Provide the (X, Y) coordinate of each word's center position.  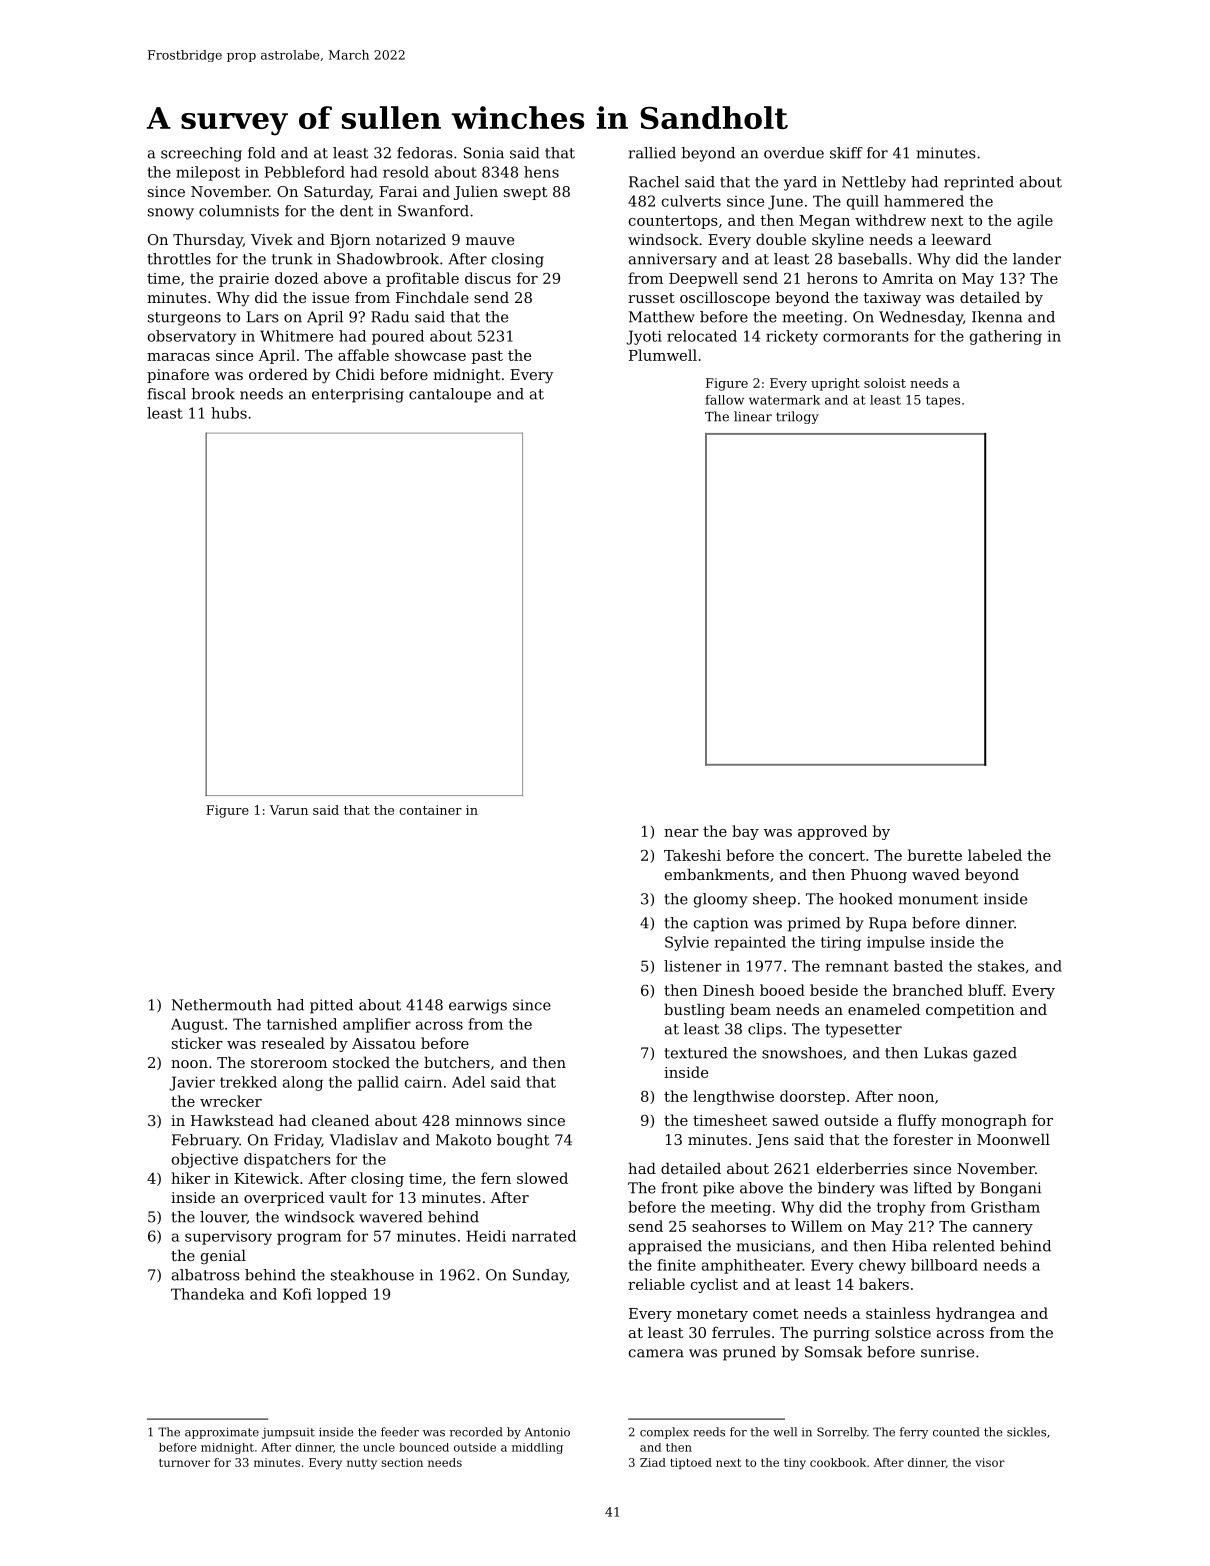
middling (537, 1448)
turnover (184, 1463)
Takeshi (692, 855)
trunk (292, 259)
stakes (1001, 966)
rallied (652, 153)
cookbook (838, 1462)
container (430, 810)
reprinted (979, 183)
